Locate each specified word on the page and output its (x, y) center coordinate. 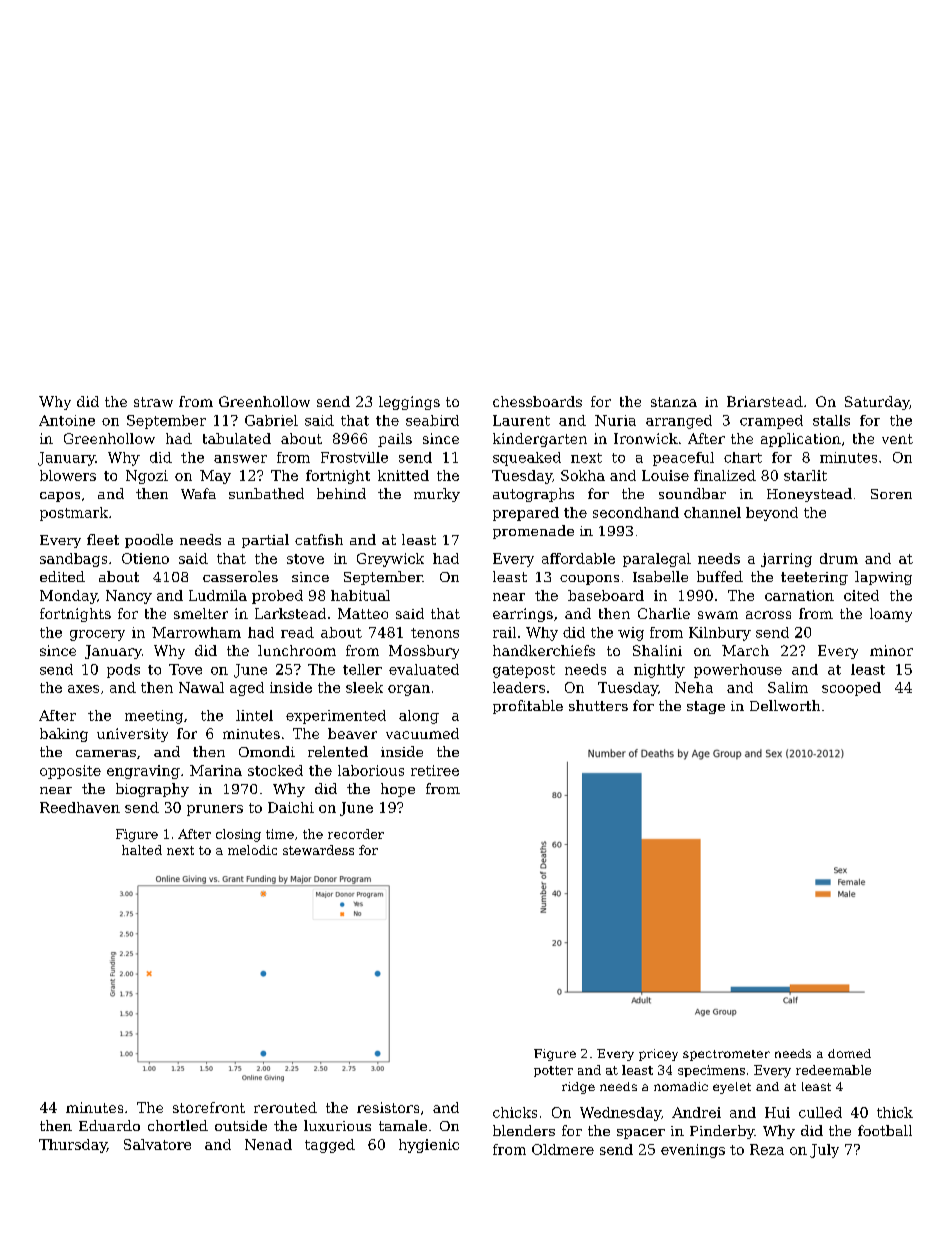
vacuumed (422, 733)
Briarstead (765, 401)
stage (706, 707)
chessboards (537, 401)
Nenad (268, 1144)
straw (153, 402)
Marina (216, 770)
